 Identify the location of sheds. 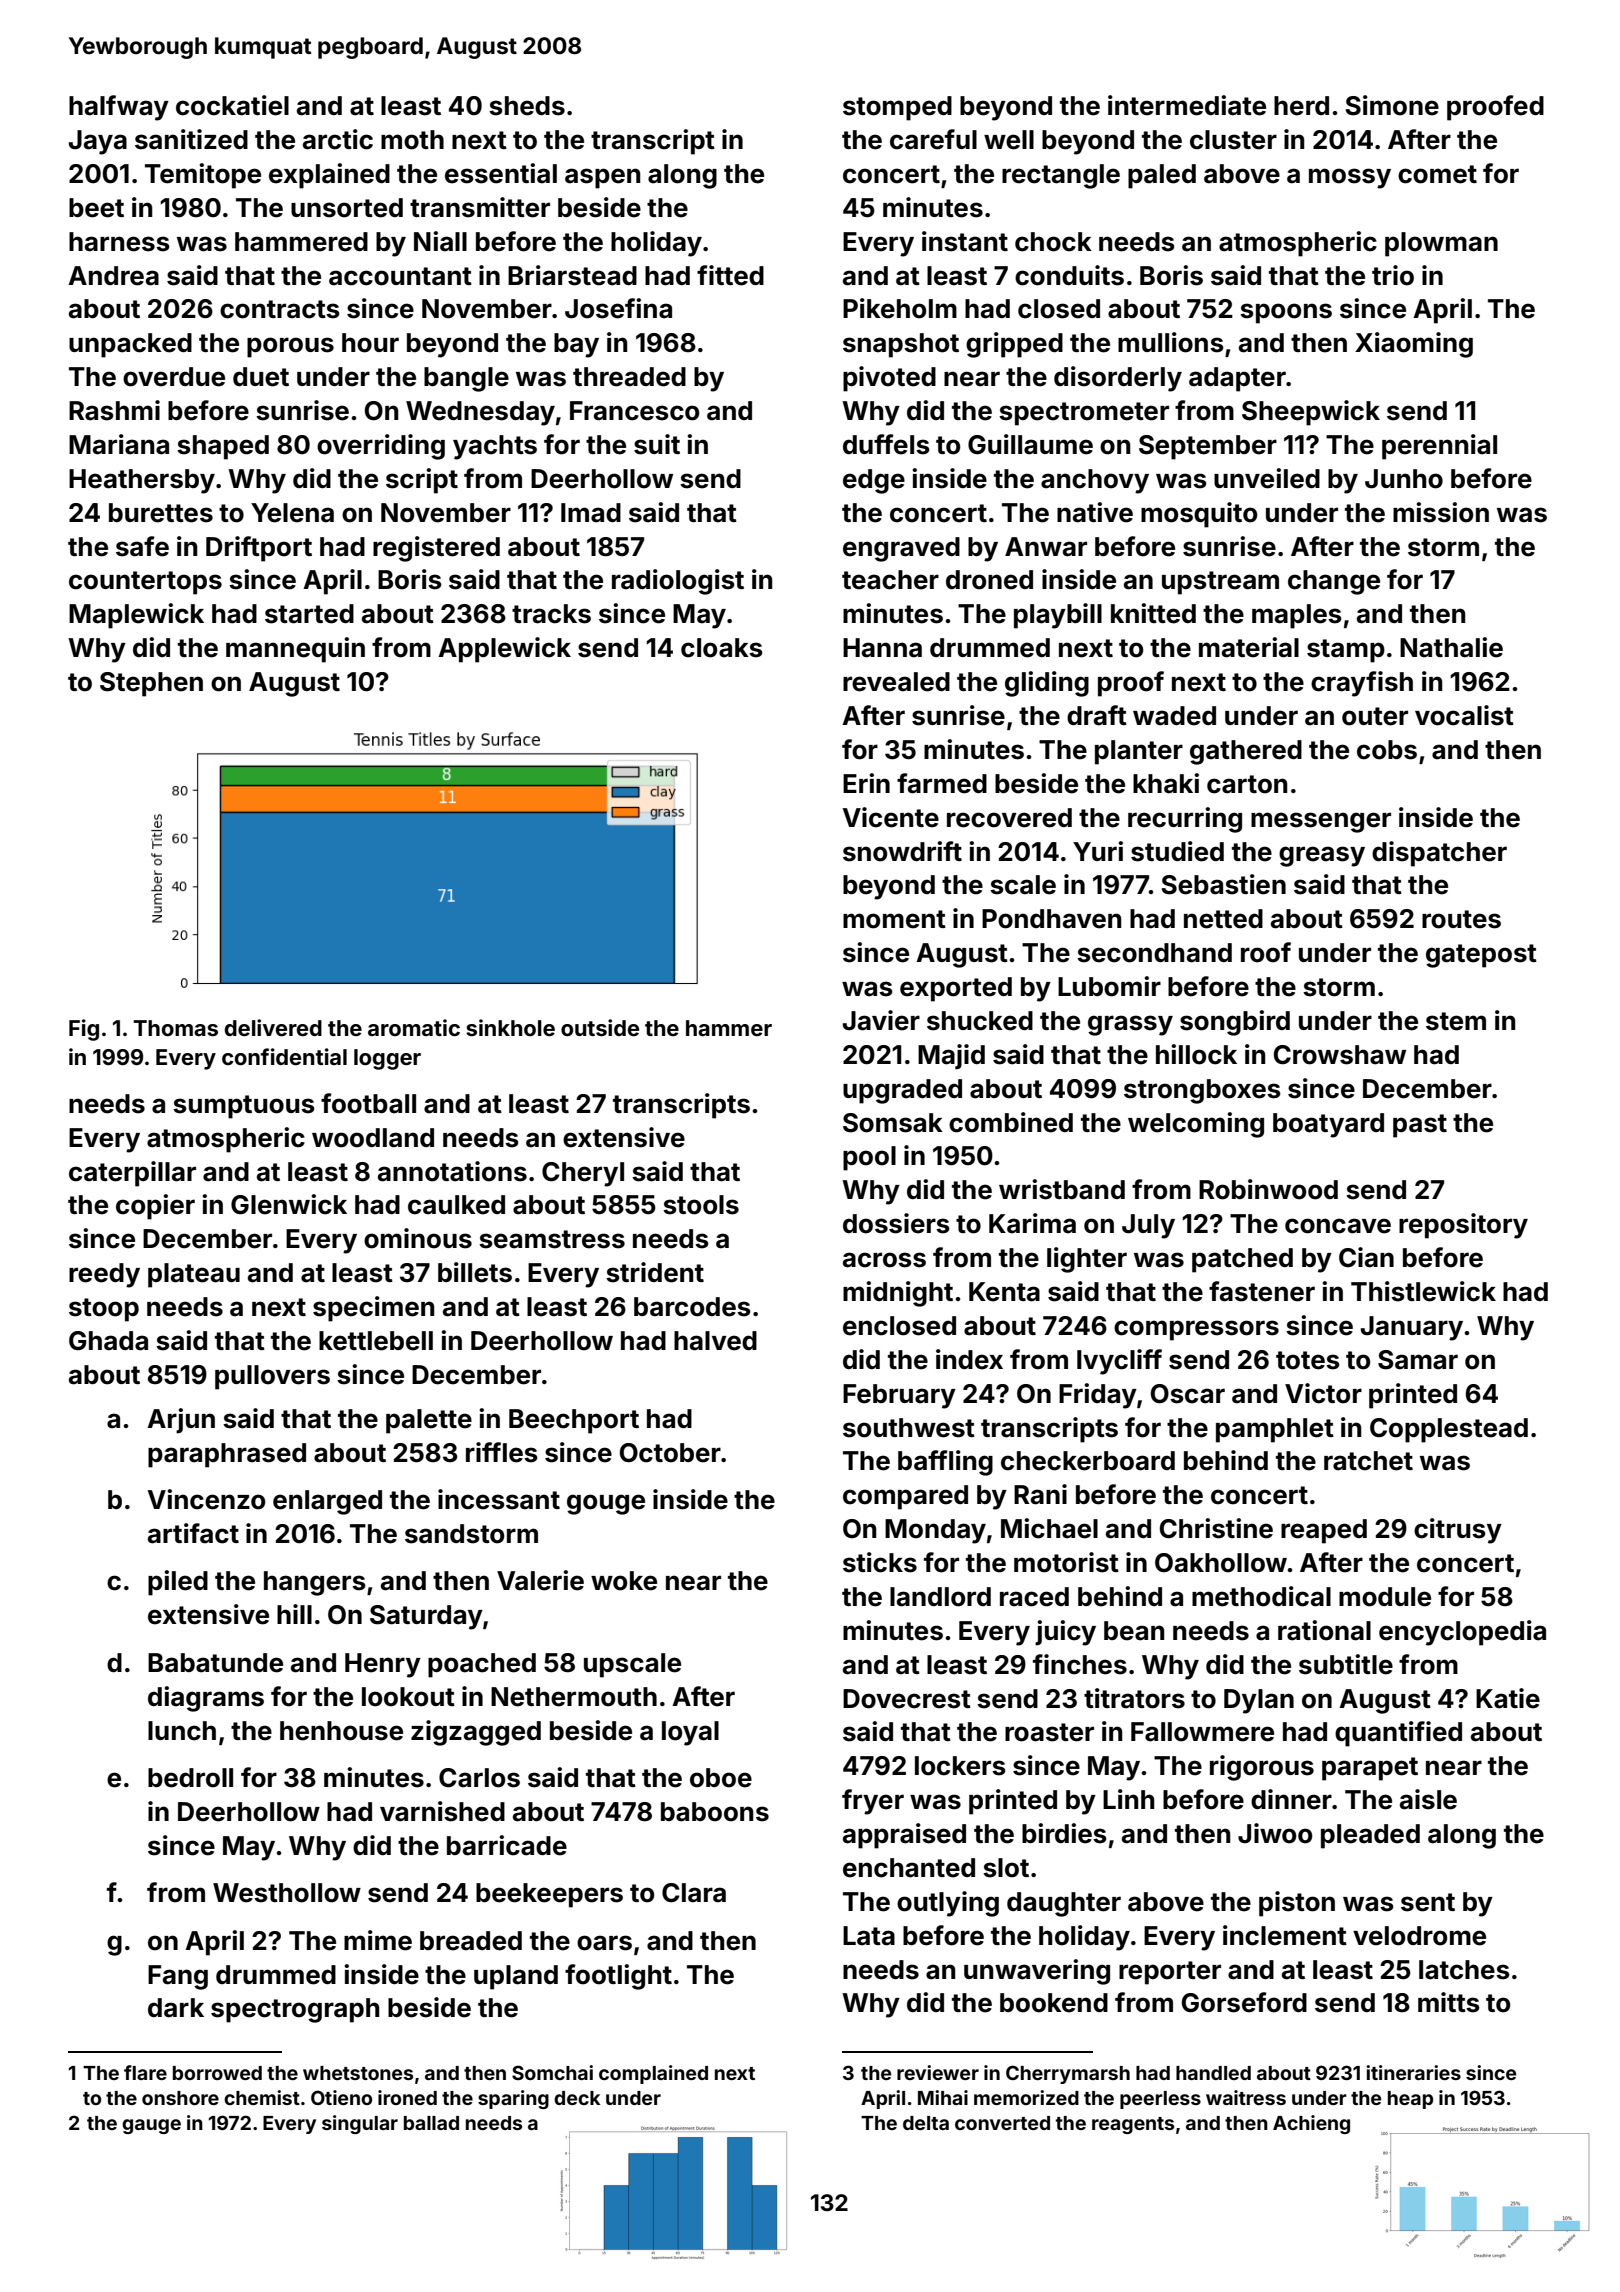
(527, 106).
